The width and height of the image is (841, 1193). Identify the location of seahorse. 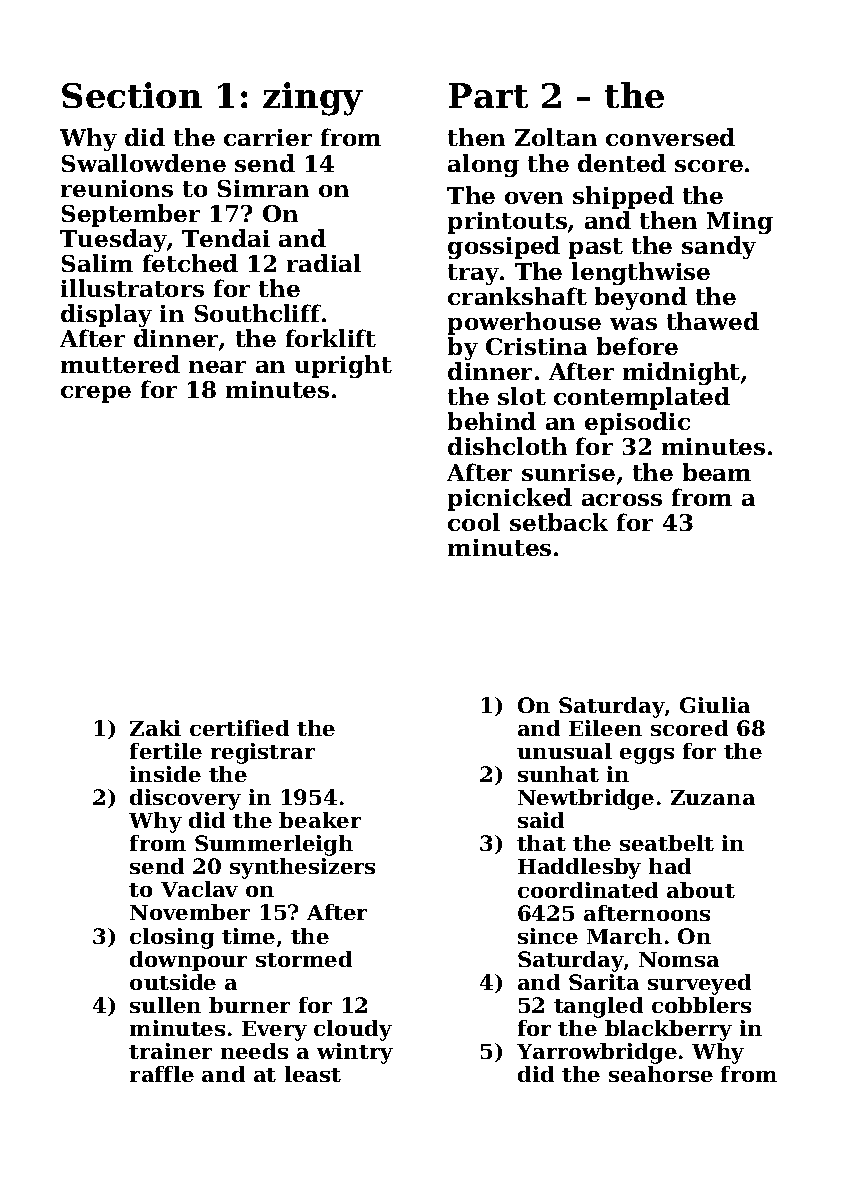
(661, 1074).
